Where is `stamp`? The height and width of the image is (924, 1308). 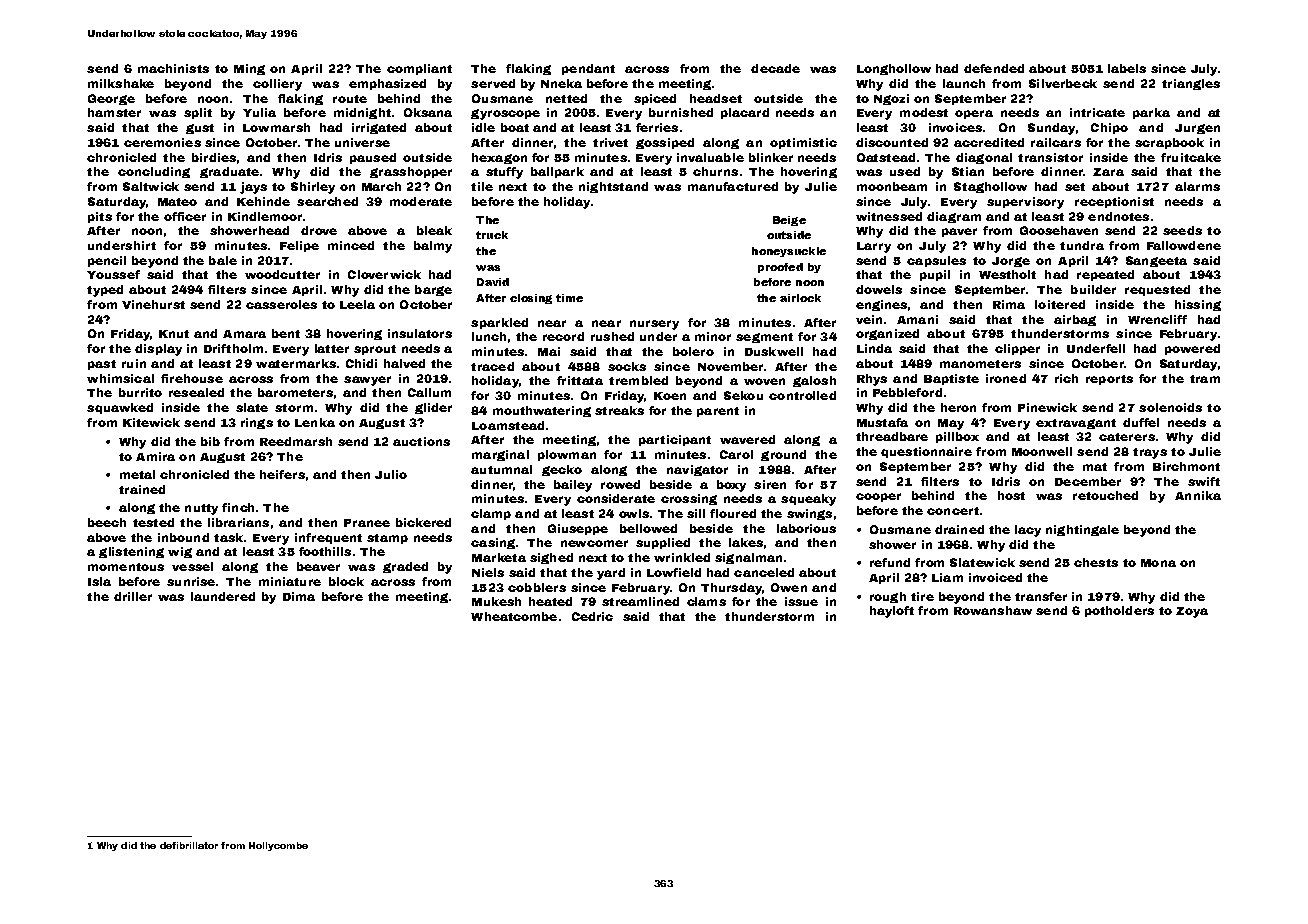 stamp is located at coordinates (387, 539).
